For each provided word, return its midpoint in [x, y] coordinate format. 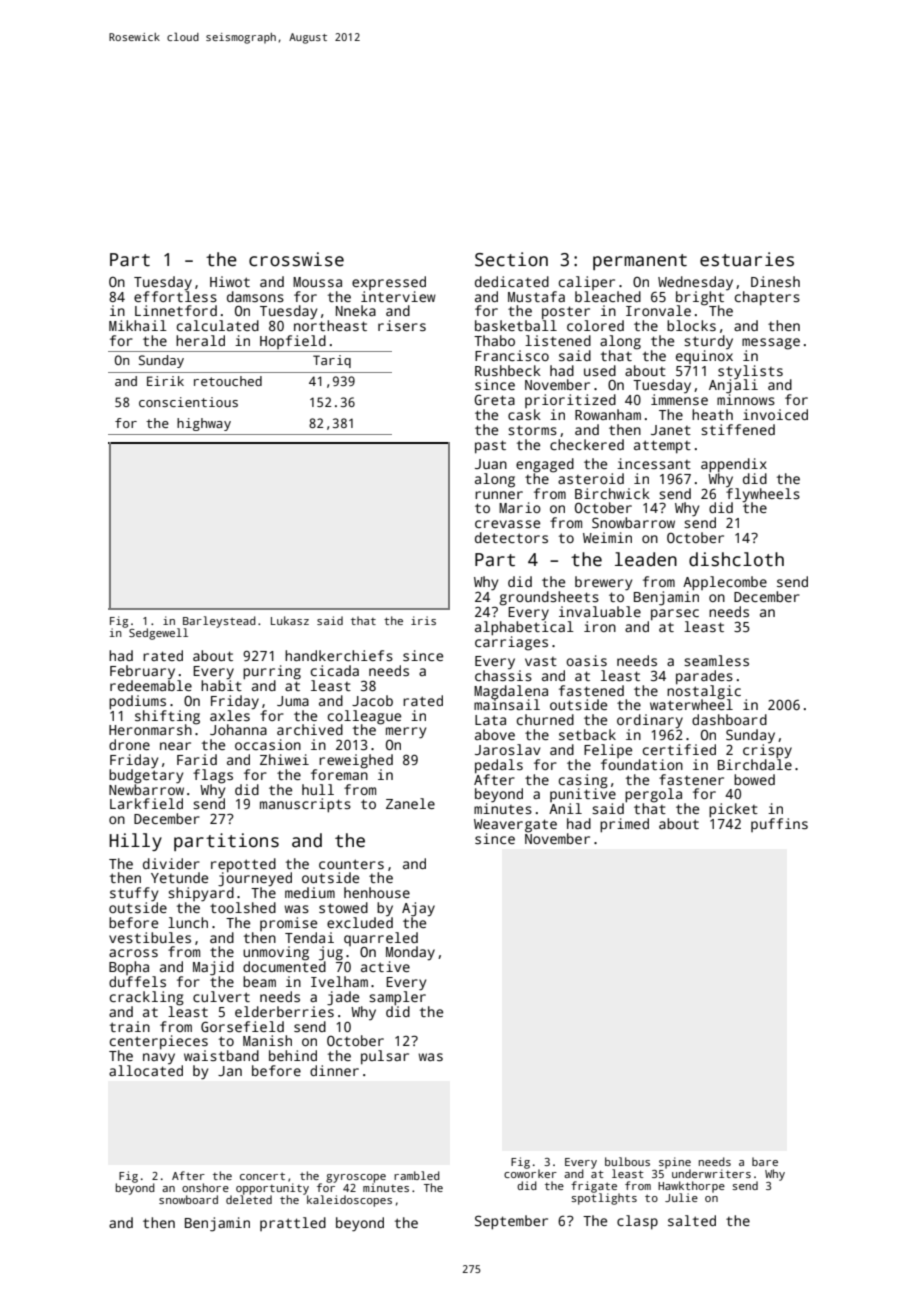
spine [675, 1163]
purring [272, 672]
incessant [654, 463]
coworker [530, 1173]
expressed [389, 283]
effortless [175, 296]
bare [765, 1161]
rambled [417, 1175]
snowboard [188, 1199]
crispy [767, 751]
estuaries [747, 259]
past [490, 447]
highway [204, 424]
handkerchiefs [339, 655]
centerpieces [159, 1042]
